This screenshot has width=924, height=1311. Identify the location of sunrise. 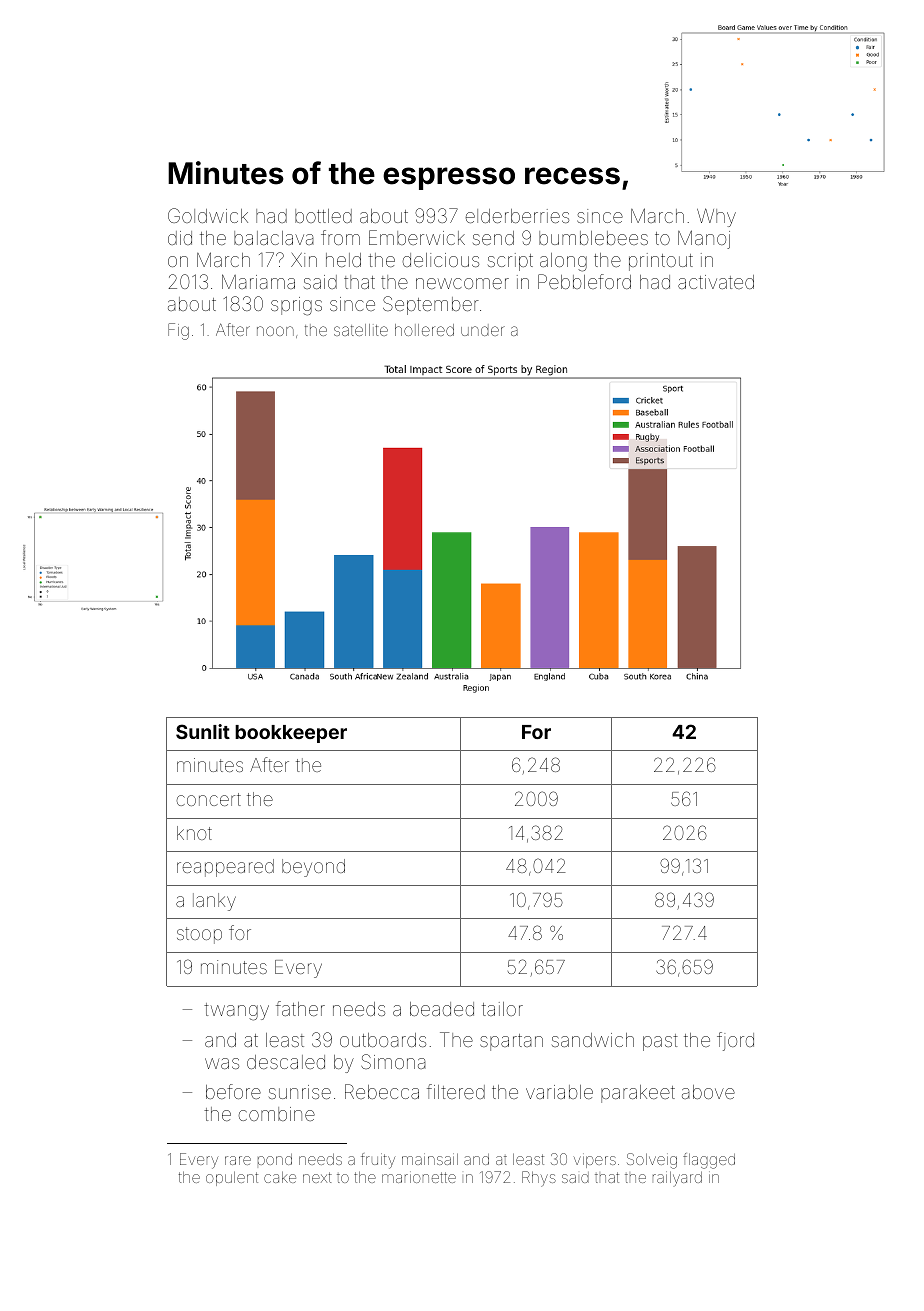
(300, 1092).
